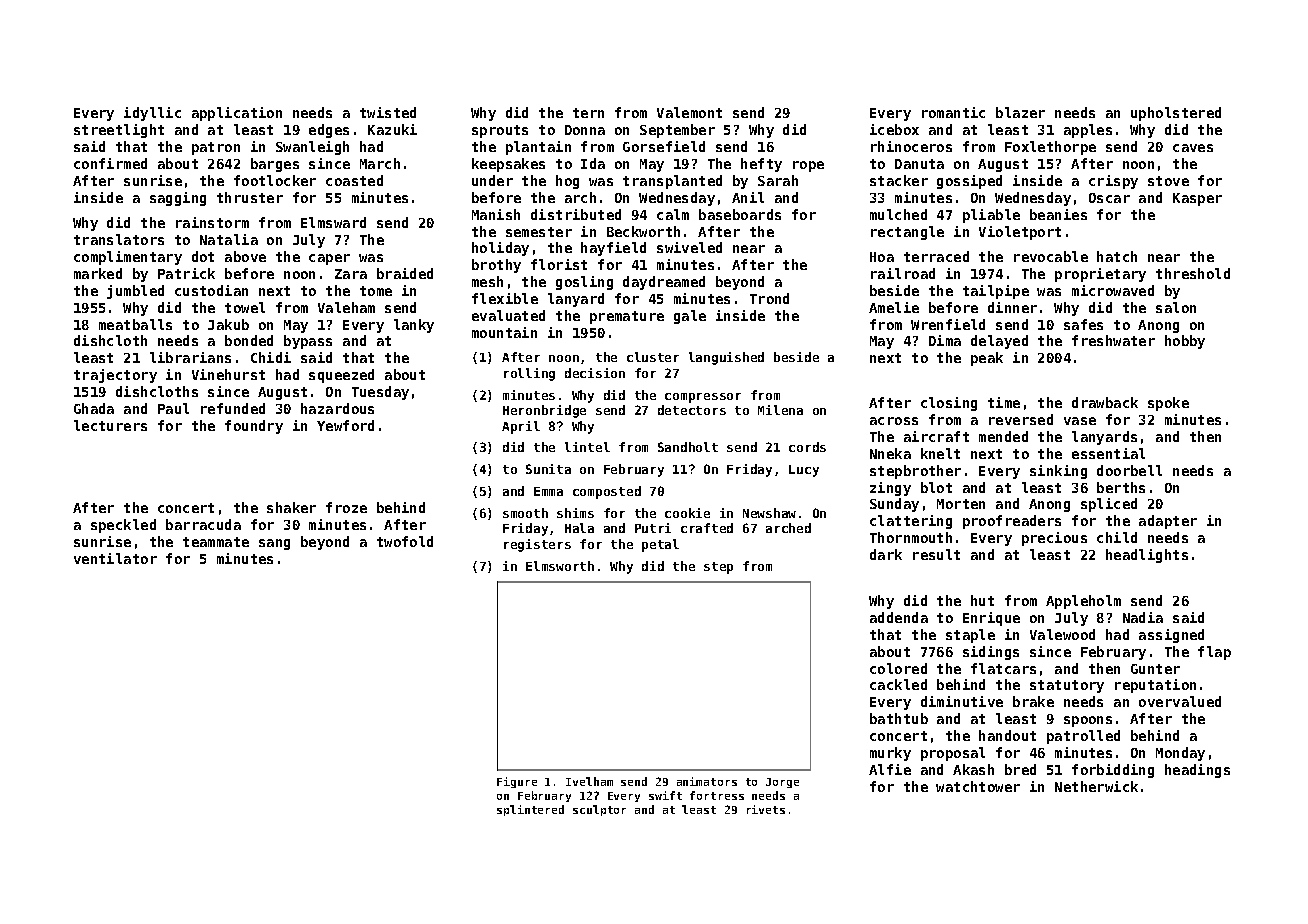 The height and width of the image is (924, 1308). I want to click on rivets, so click(766, 809).
